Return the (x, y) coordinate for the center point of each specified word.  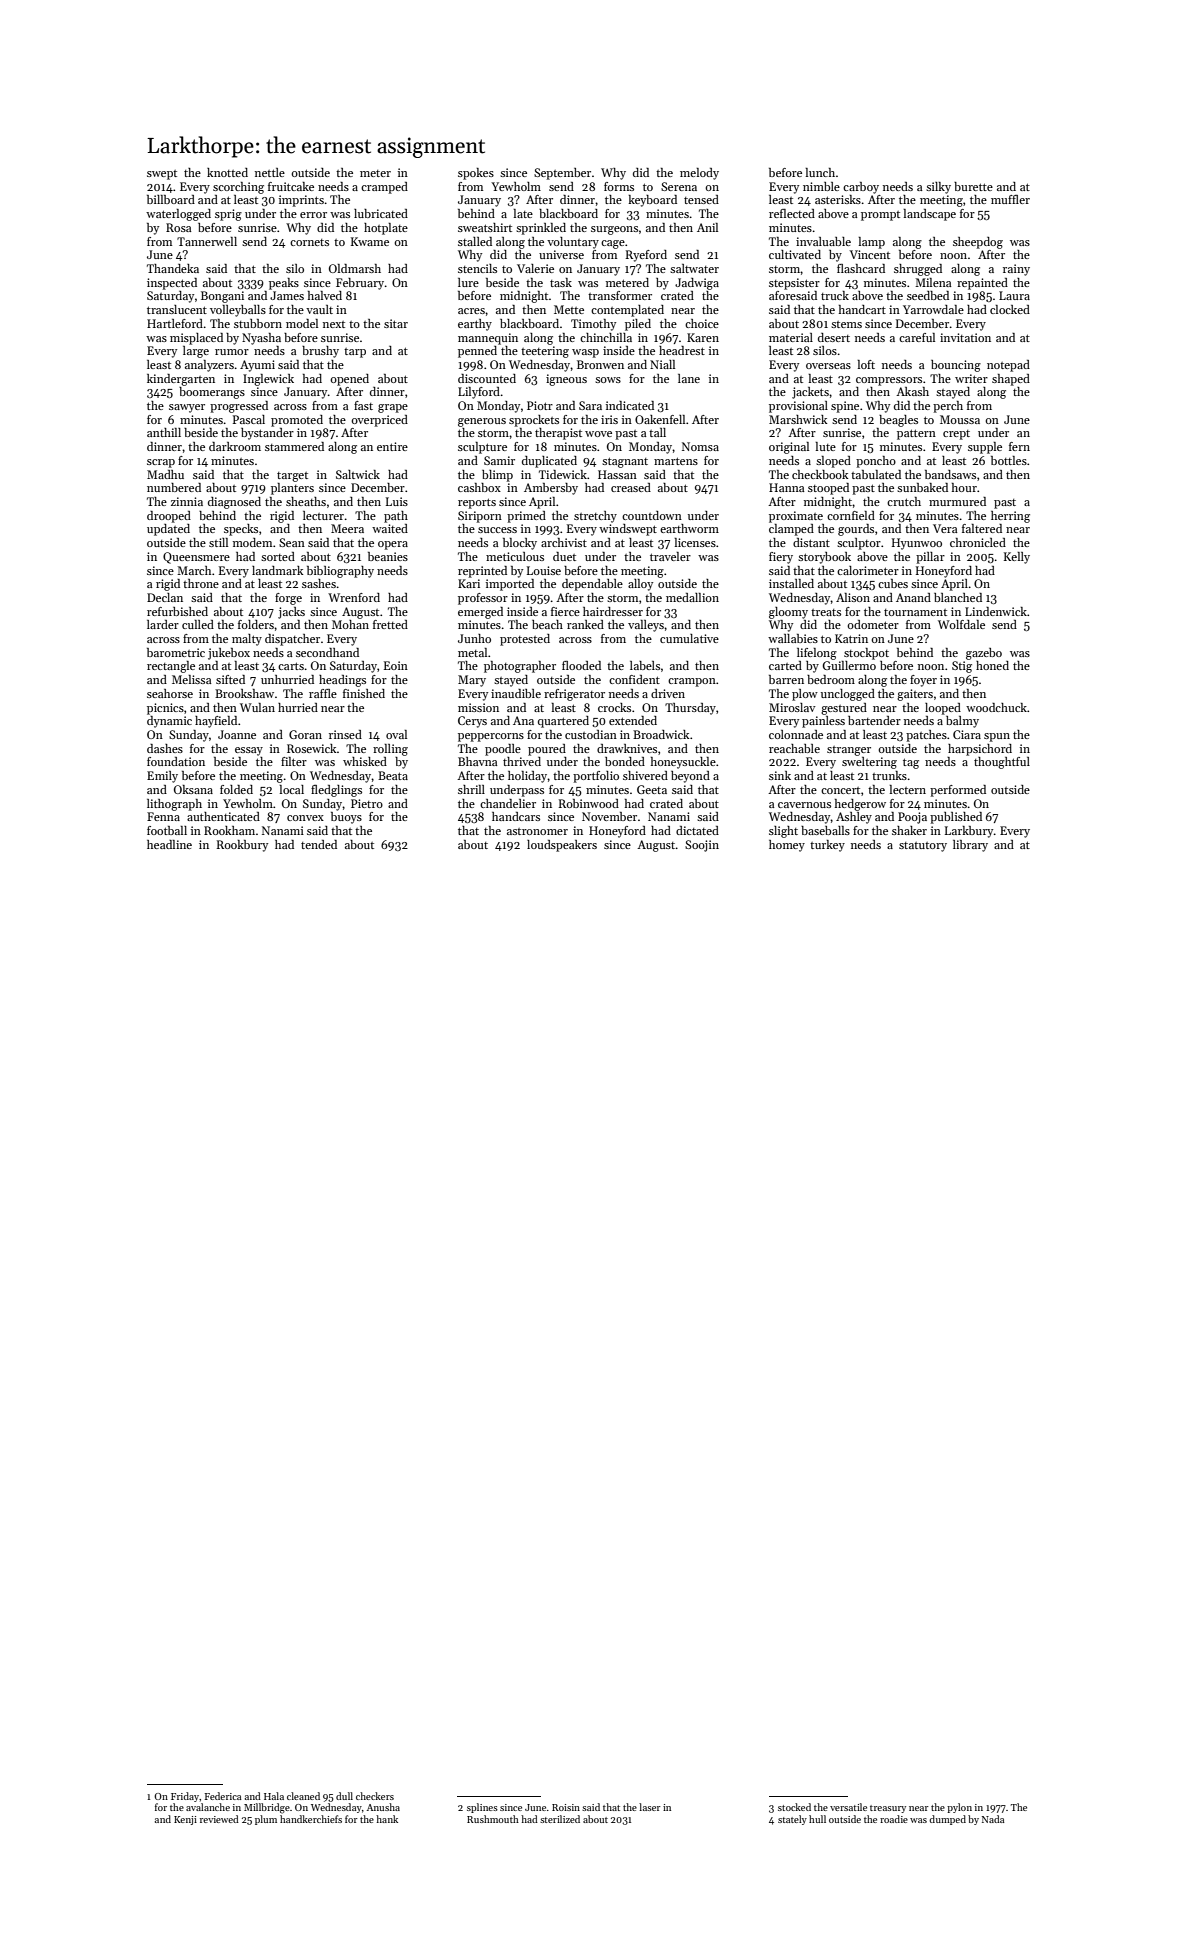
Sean (292, 542)
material (791, 337)
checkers (375, 1796)
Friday (185, 1797)
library (970, 846)
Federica (223, 1796)
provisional (798, 407)
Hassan (617, 474)
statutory (923, 847)
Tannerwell (207, 241)
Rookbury (242, 846)
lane (689, 378)
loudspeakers (562, 846)
